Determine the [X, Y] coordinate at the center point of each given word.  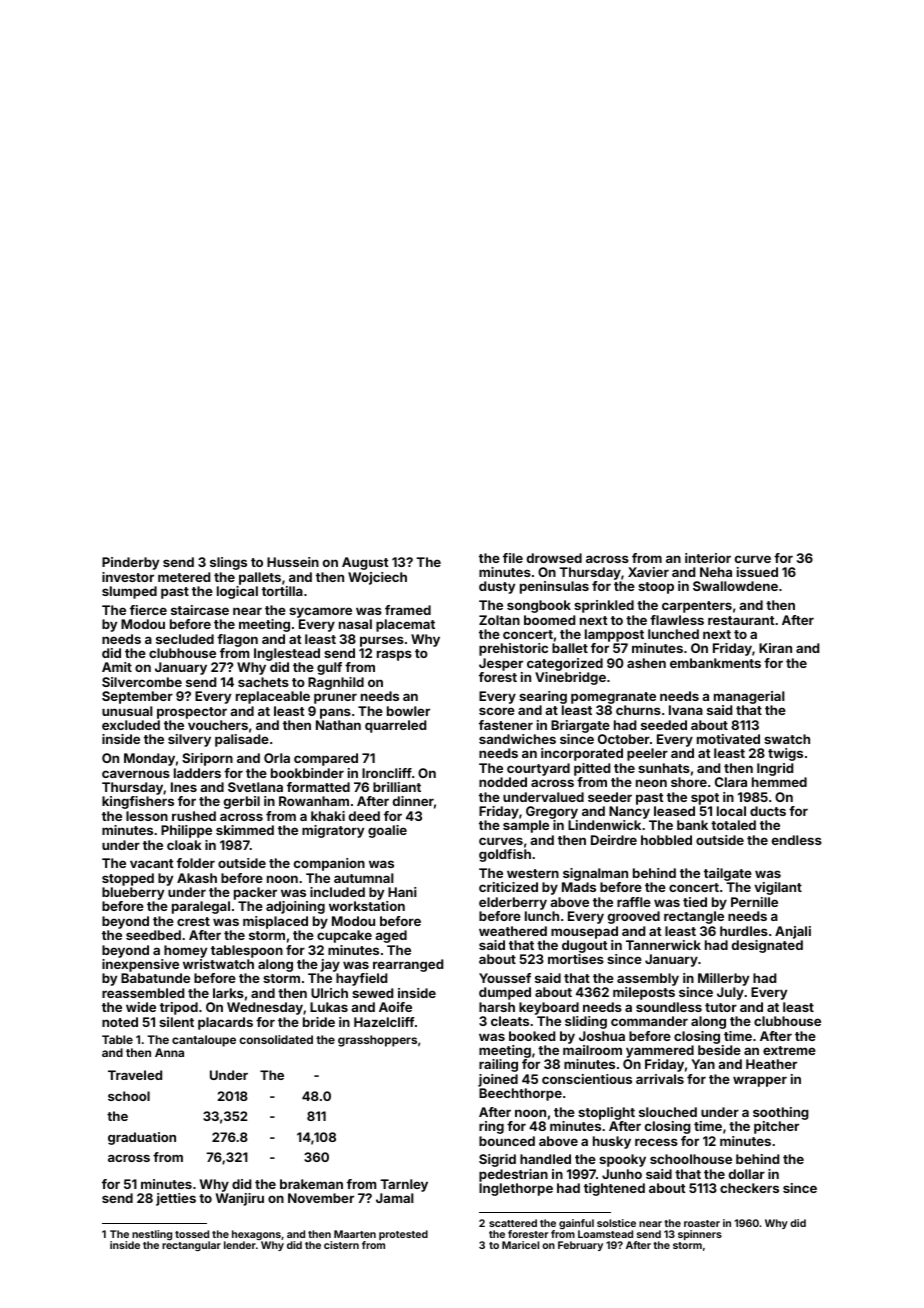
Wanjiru [240, 1199]
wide [141, 1007]
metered [184, 577]
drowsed [554, 558]
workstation [367, 906]
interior [708, 558]
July [730, 993]
